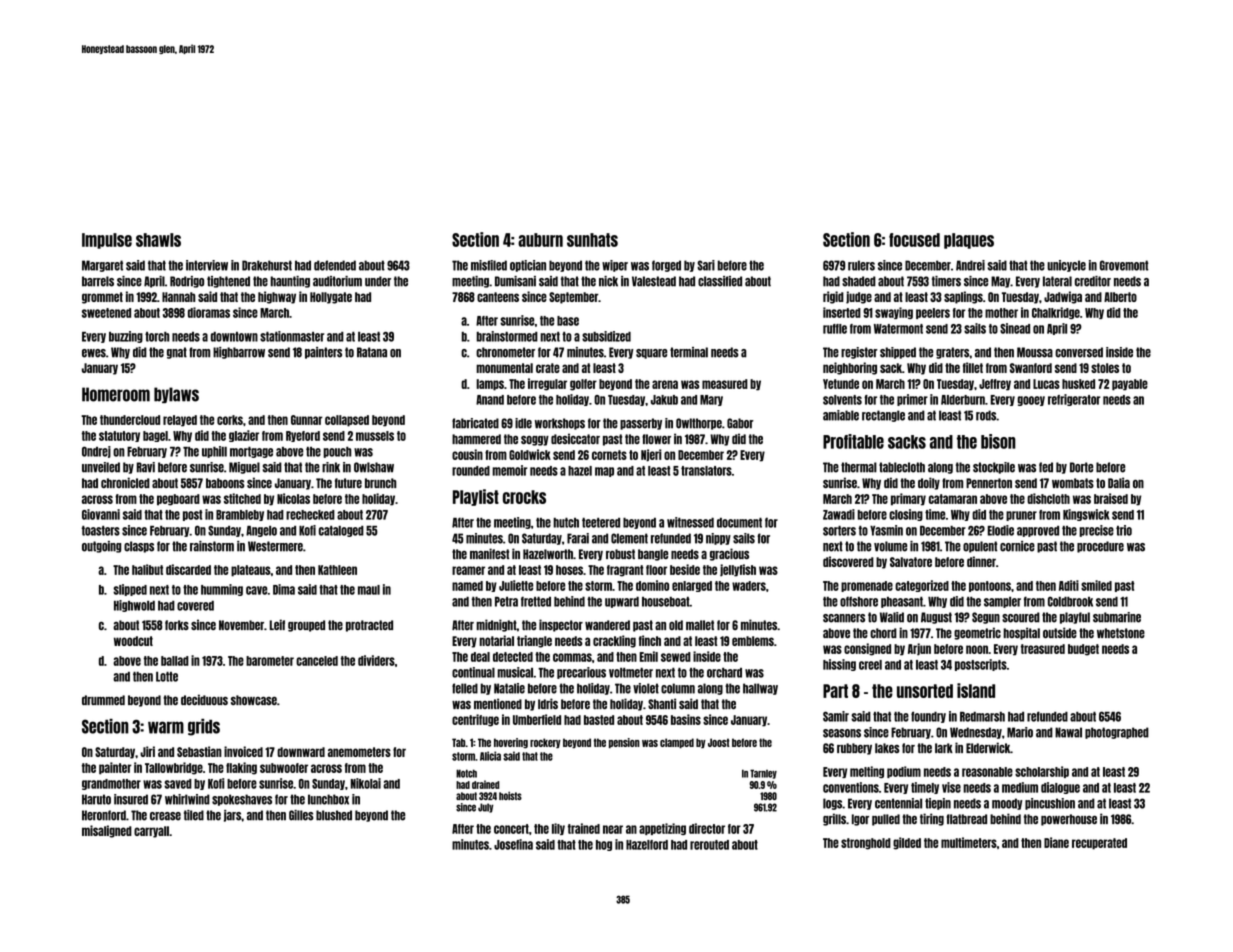  Describe the element at coordinates (341, 531) in the image. I see `cataloged` at that location.
